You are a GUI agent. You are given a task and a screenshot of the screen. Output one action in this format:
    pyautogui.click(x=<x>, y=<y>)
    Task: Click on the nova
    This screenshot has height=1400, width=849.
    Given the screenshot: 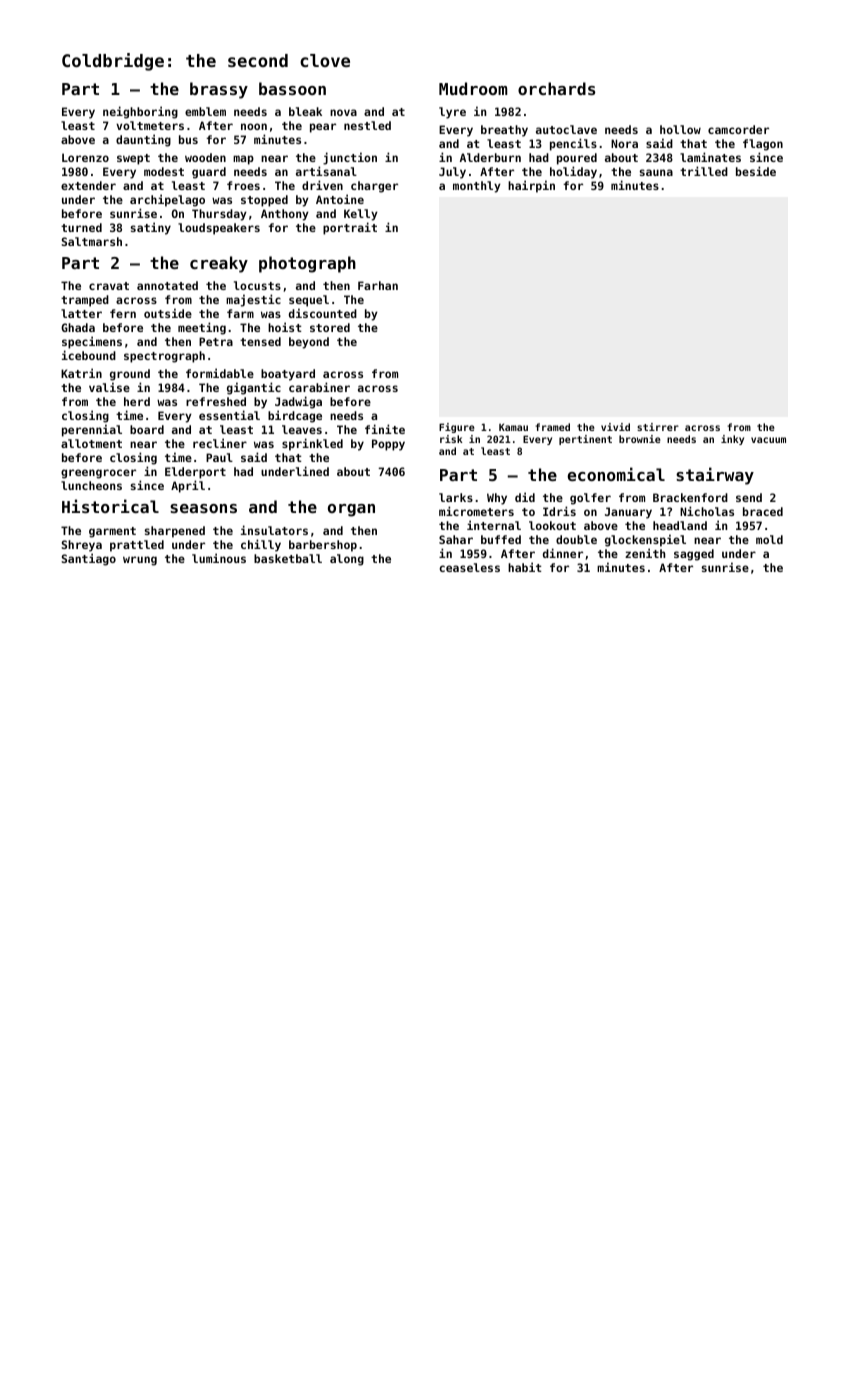 What is the action you would take?
    pyautogui.click(x=343, y=112)
